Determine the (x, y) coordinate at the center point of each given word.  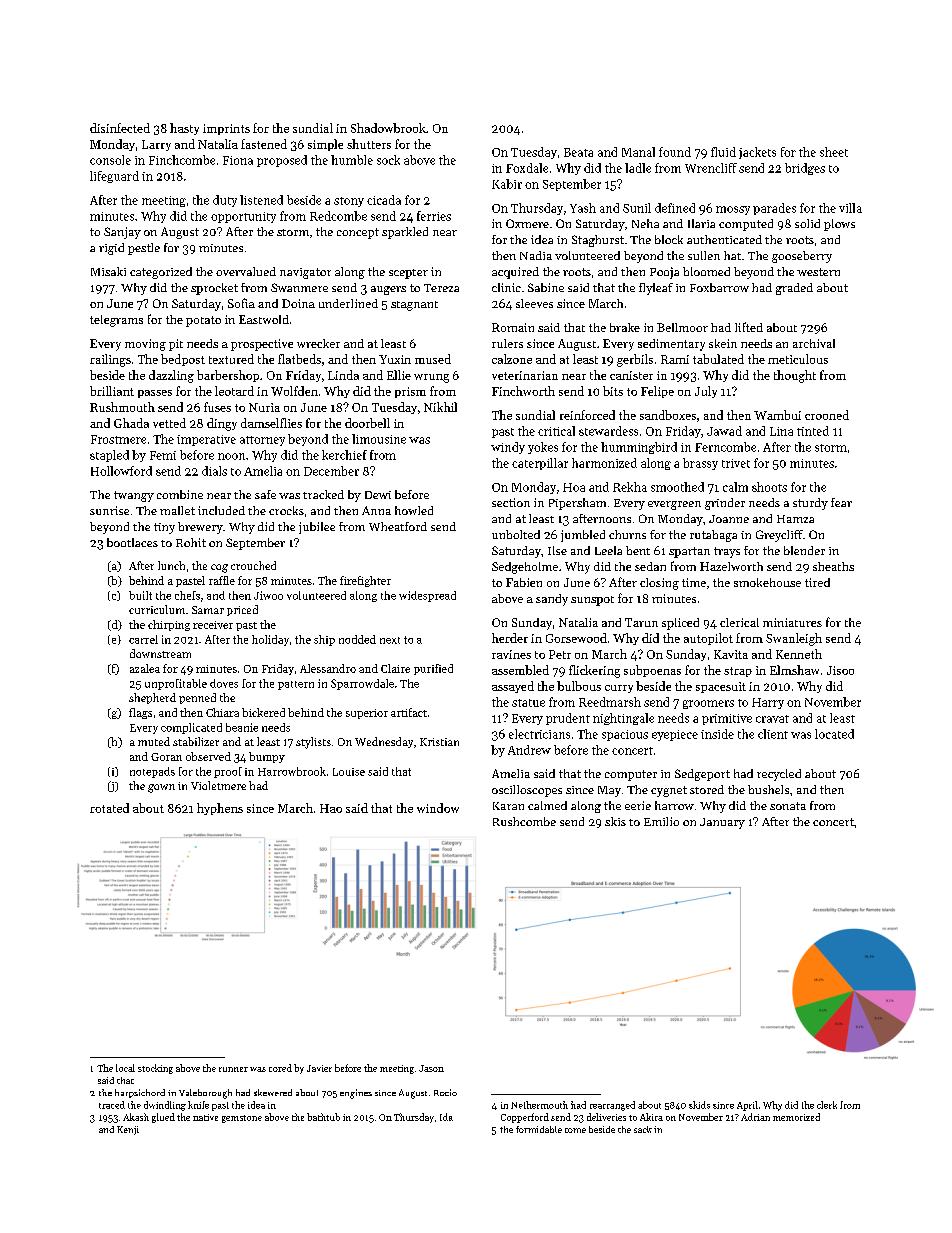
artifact (409, 712)
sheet (834, 152)
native (205, 1117)
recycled (779, 775)
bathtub (323, 1117)
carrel (143, 639)
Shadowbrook (388, 128)
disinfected (120, 128)
